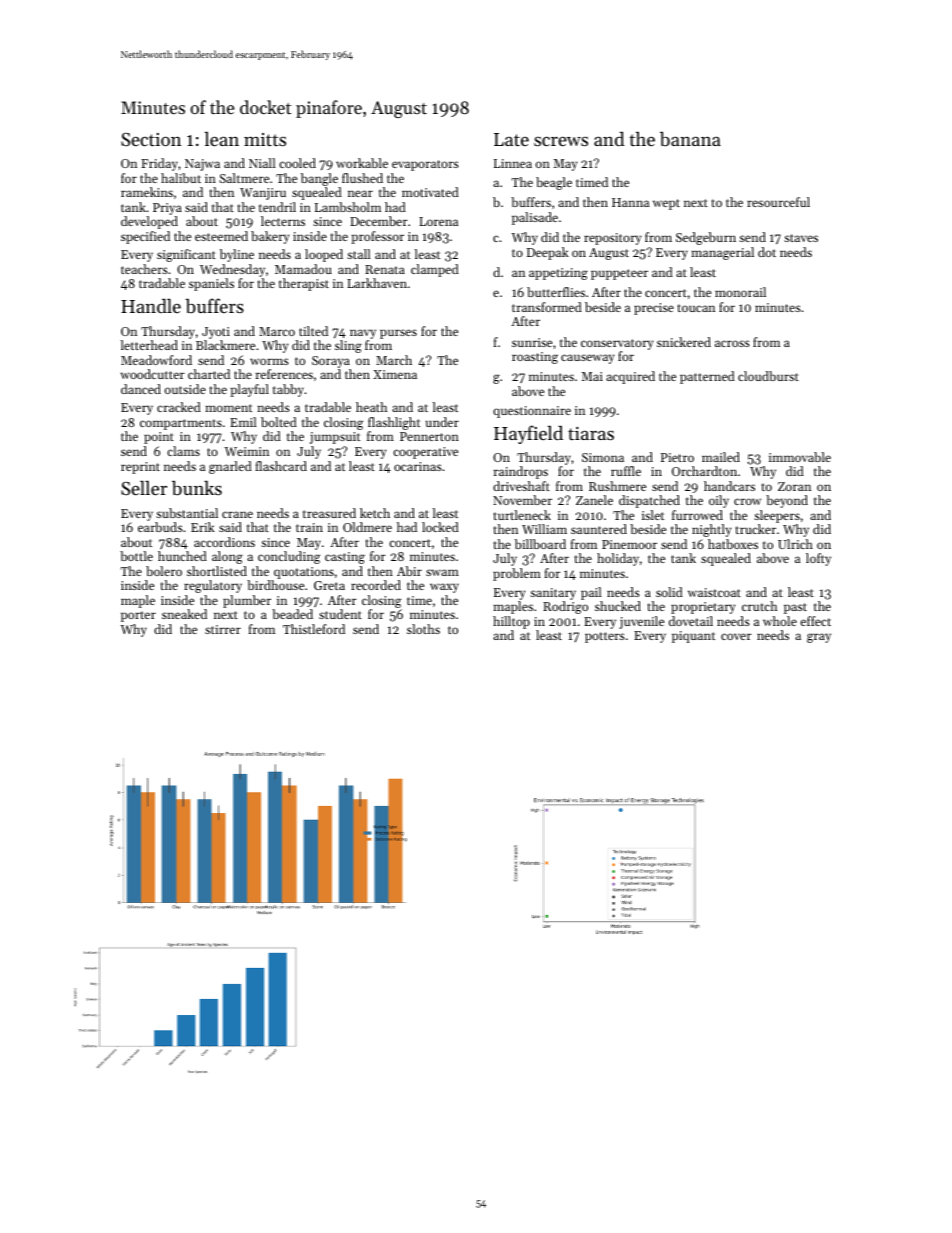 This document has width=952, height=1233. What do you see at coordinates (425, 453) in the document?
I see `cooperative` at bounding box center [425, 453].
